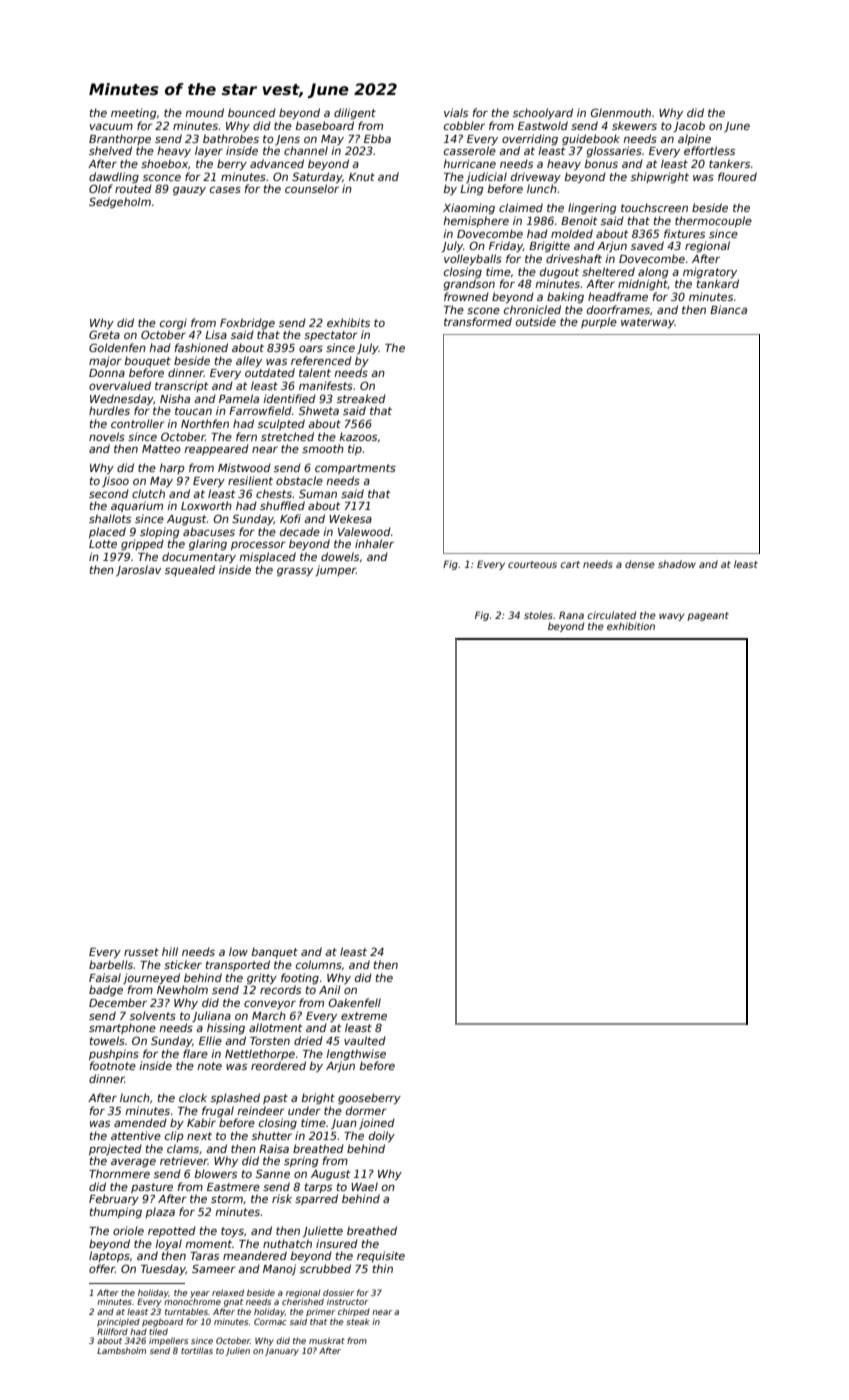  What do you see at coordinates (710, 273) in the screenshot?
I see `migratory` at bounding box center [710, 273].
